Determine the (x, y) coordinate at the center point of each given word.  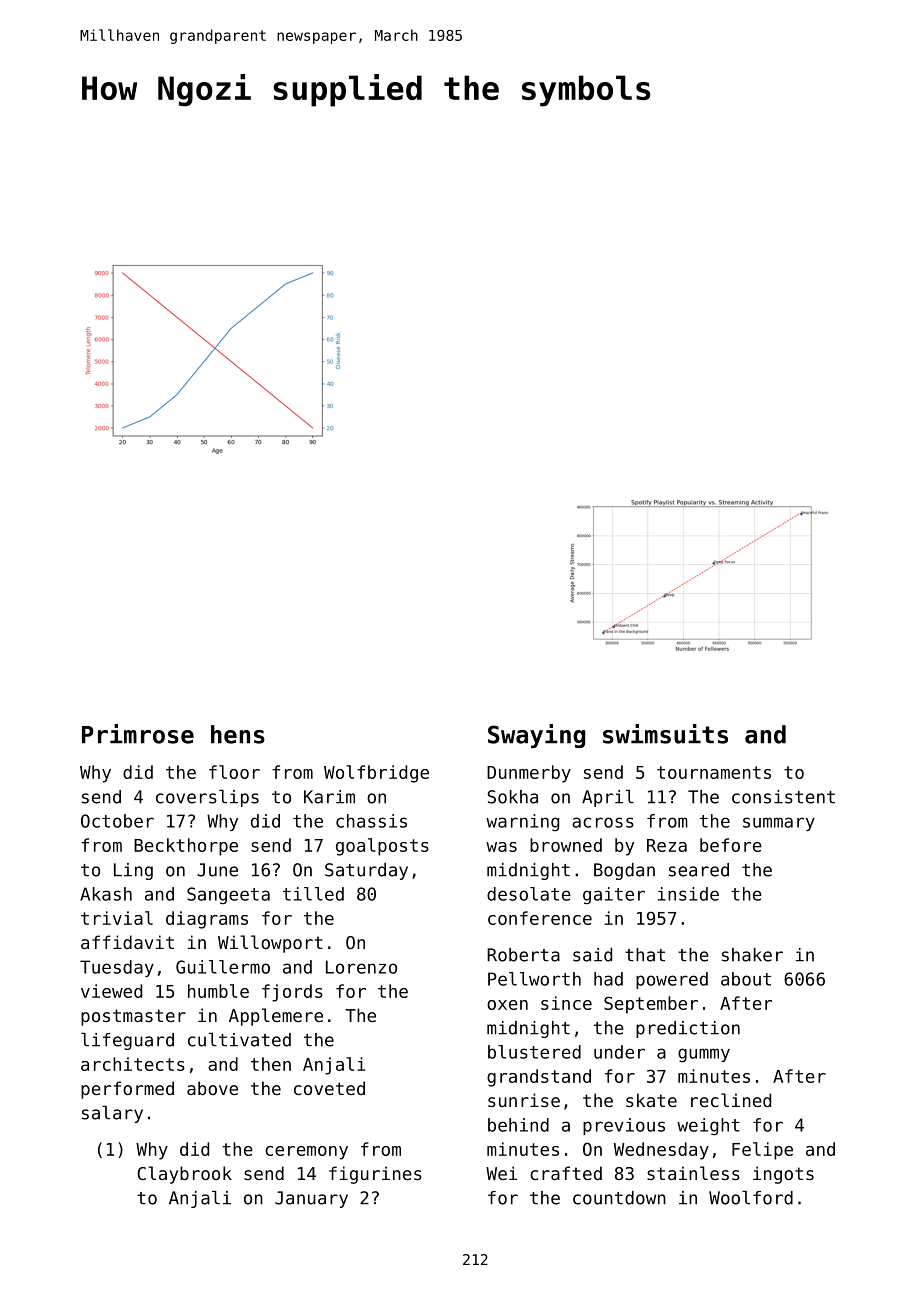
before (731, 845)
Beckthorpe (186, 847)
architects (133, 1064)
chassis (371, 821)
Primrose (138, 734)
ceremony (306, 1153)
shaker (752, 955)
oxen (507, 1005)
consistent (783, 797)
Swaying (536, 736)
